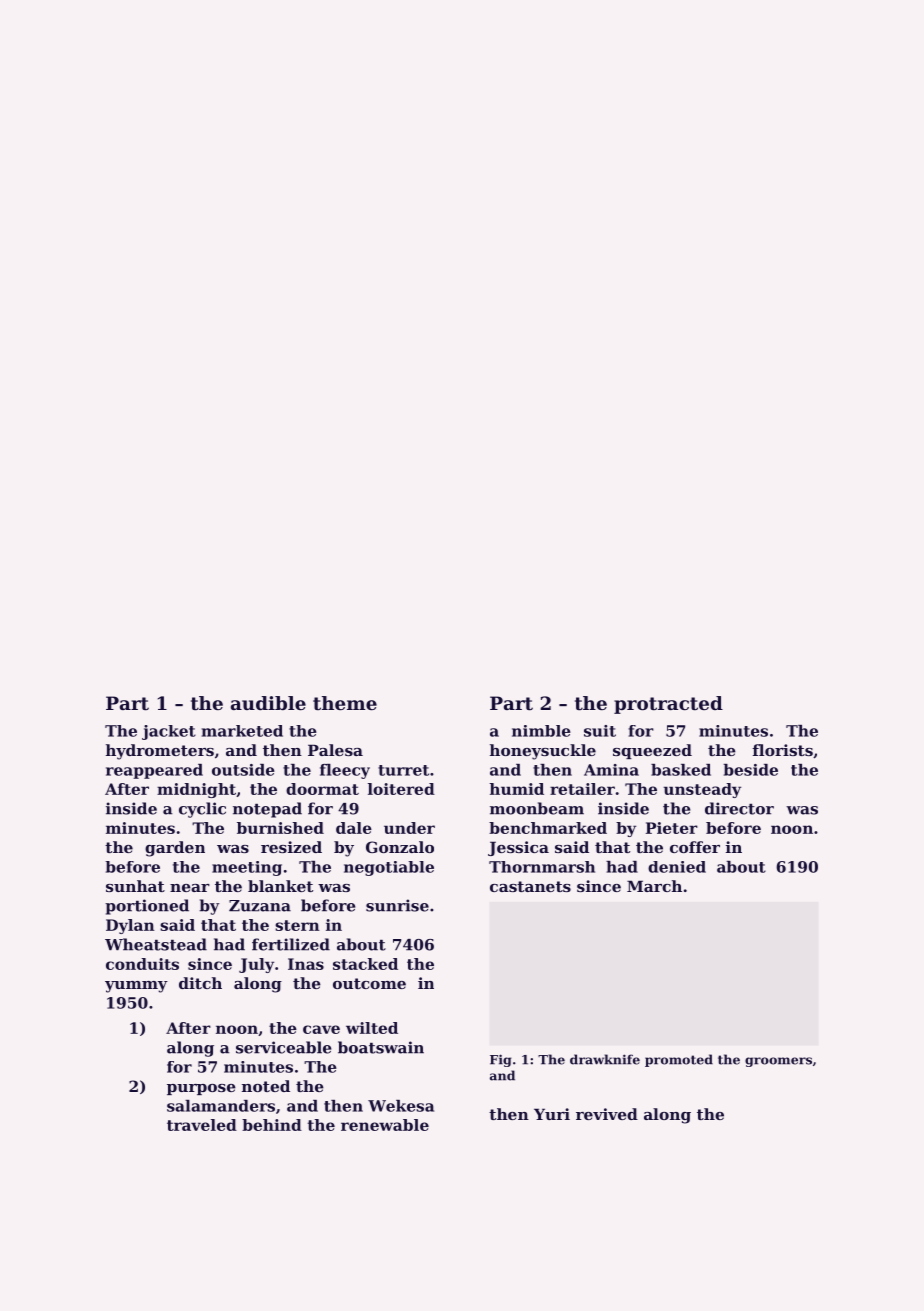 This screenshot has height=1311, width=924. What do you see at coordinates (280, 828) in the screenshot?
I see `burnished` at bounding box center [280, 828].
